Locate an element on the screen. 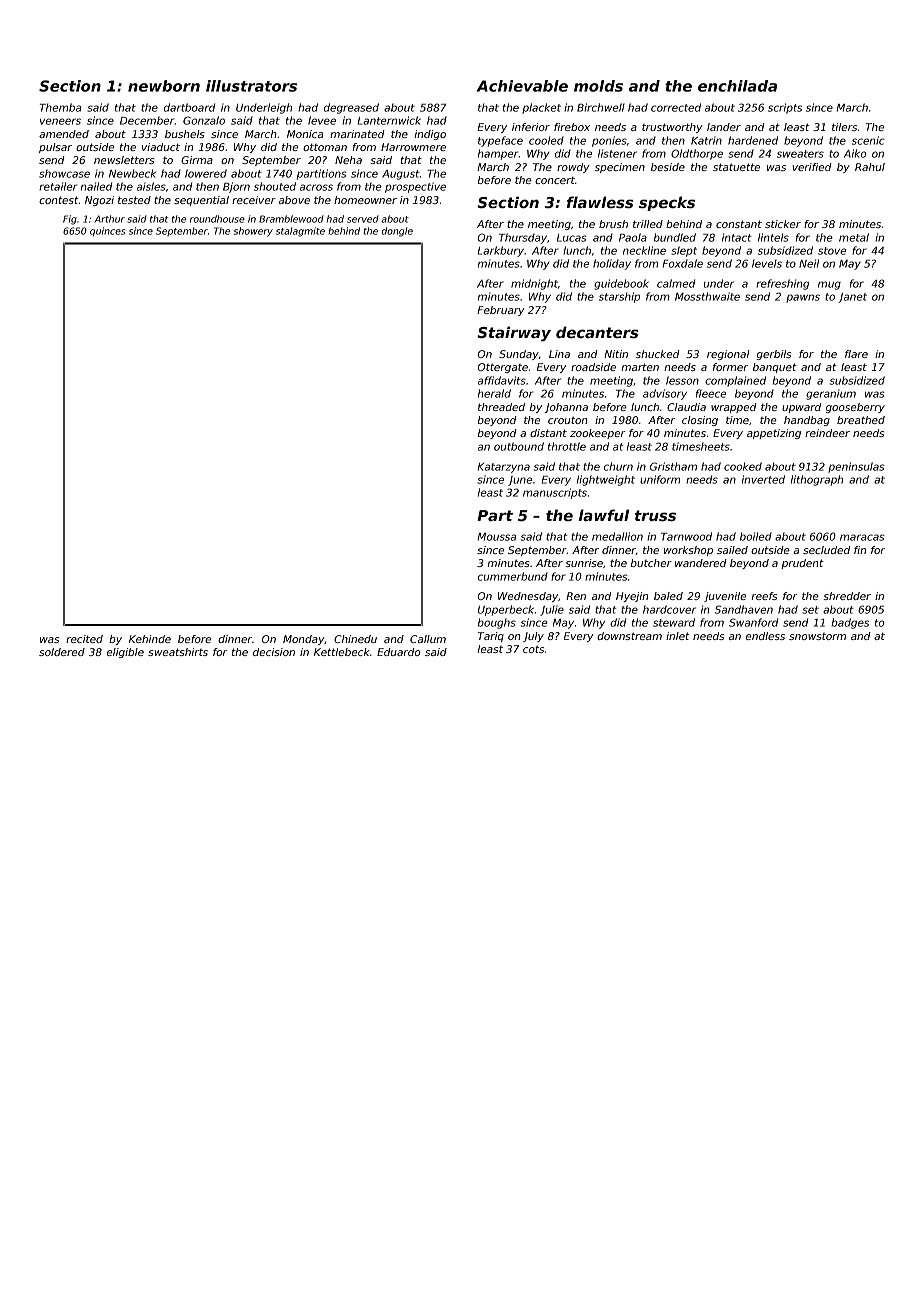  soldered is located at coordinates (62, 652).
